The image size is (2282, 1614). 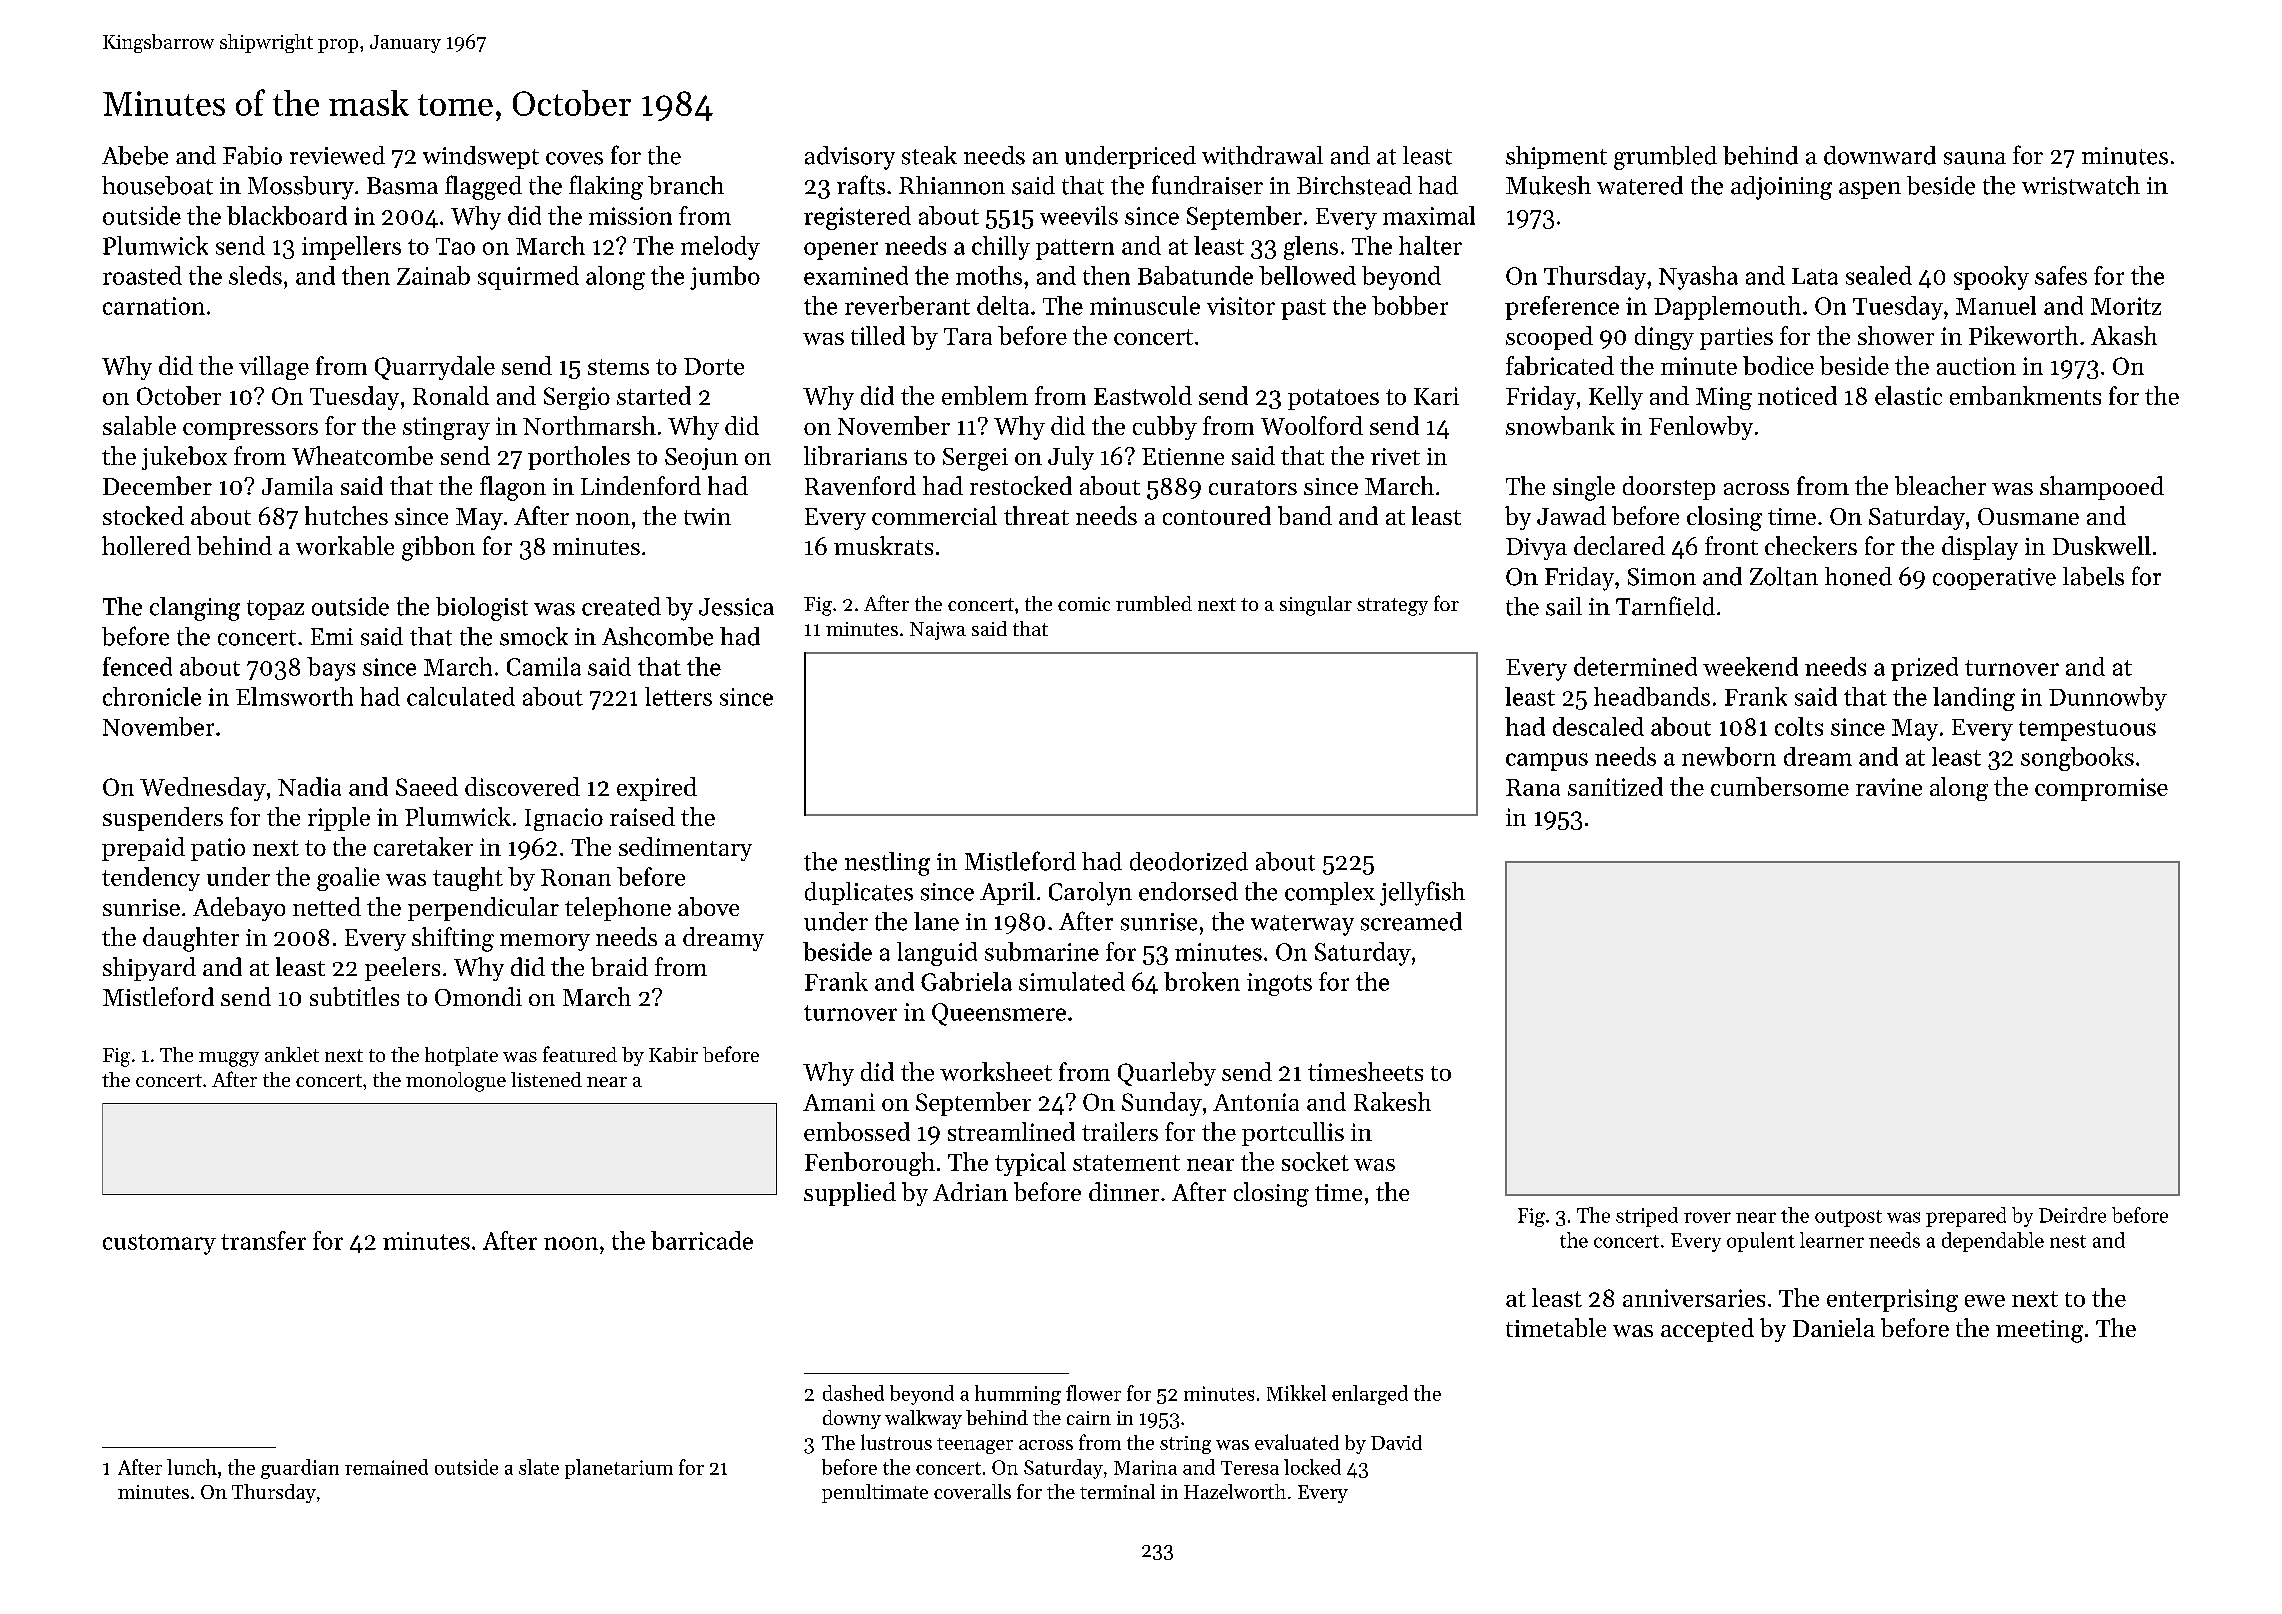 I want to click on past, so click(x=1303, y=309).
